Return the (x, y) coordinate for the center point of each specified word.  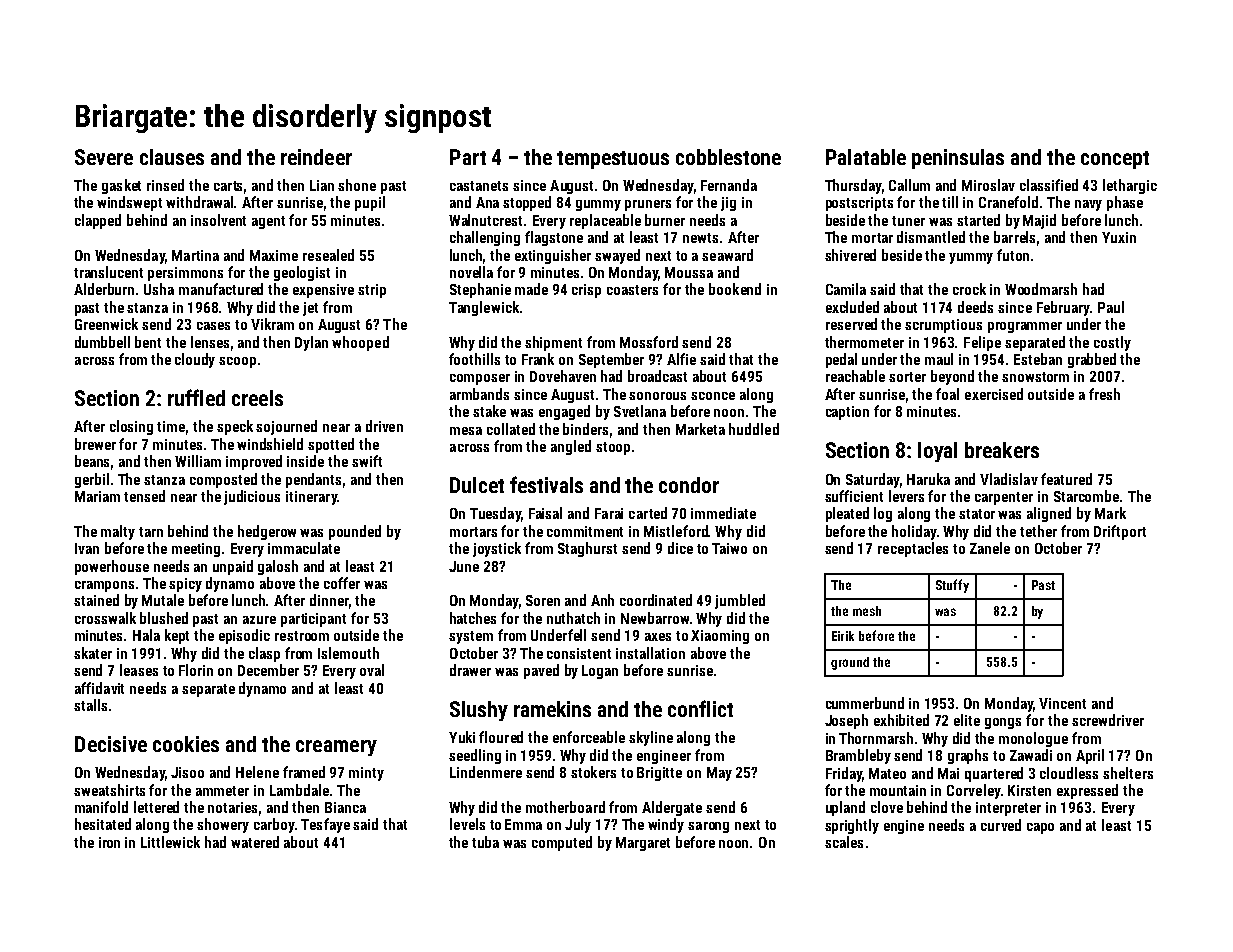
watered (255, 842)
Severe (104, 157)
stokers (593, 772)
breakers (1002, 450)
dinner (329, 600)
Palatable (866, 157)
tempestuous (613, 160)
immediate (723, 513)
